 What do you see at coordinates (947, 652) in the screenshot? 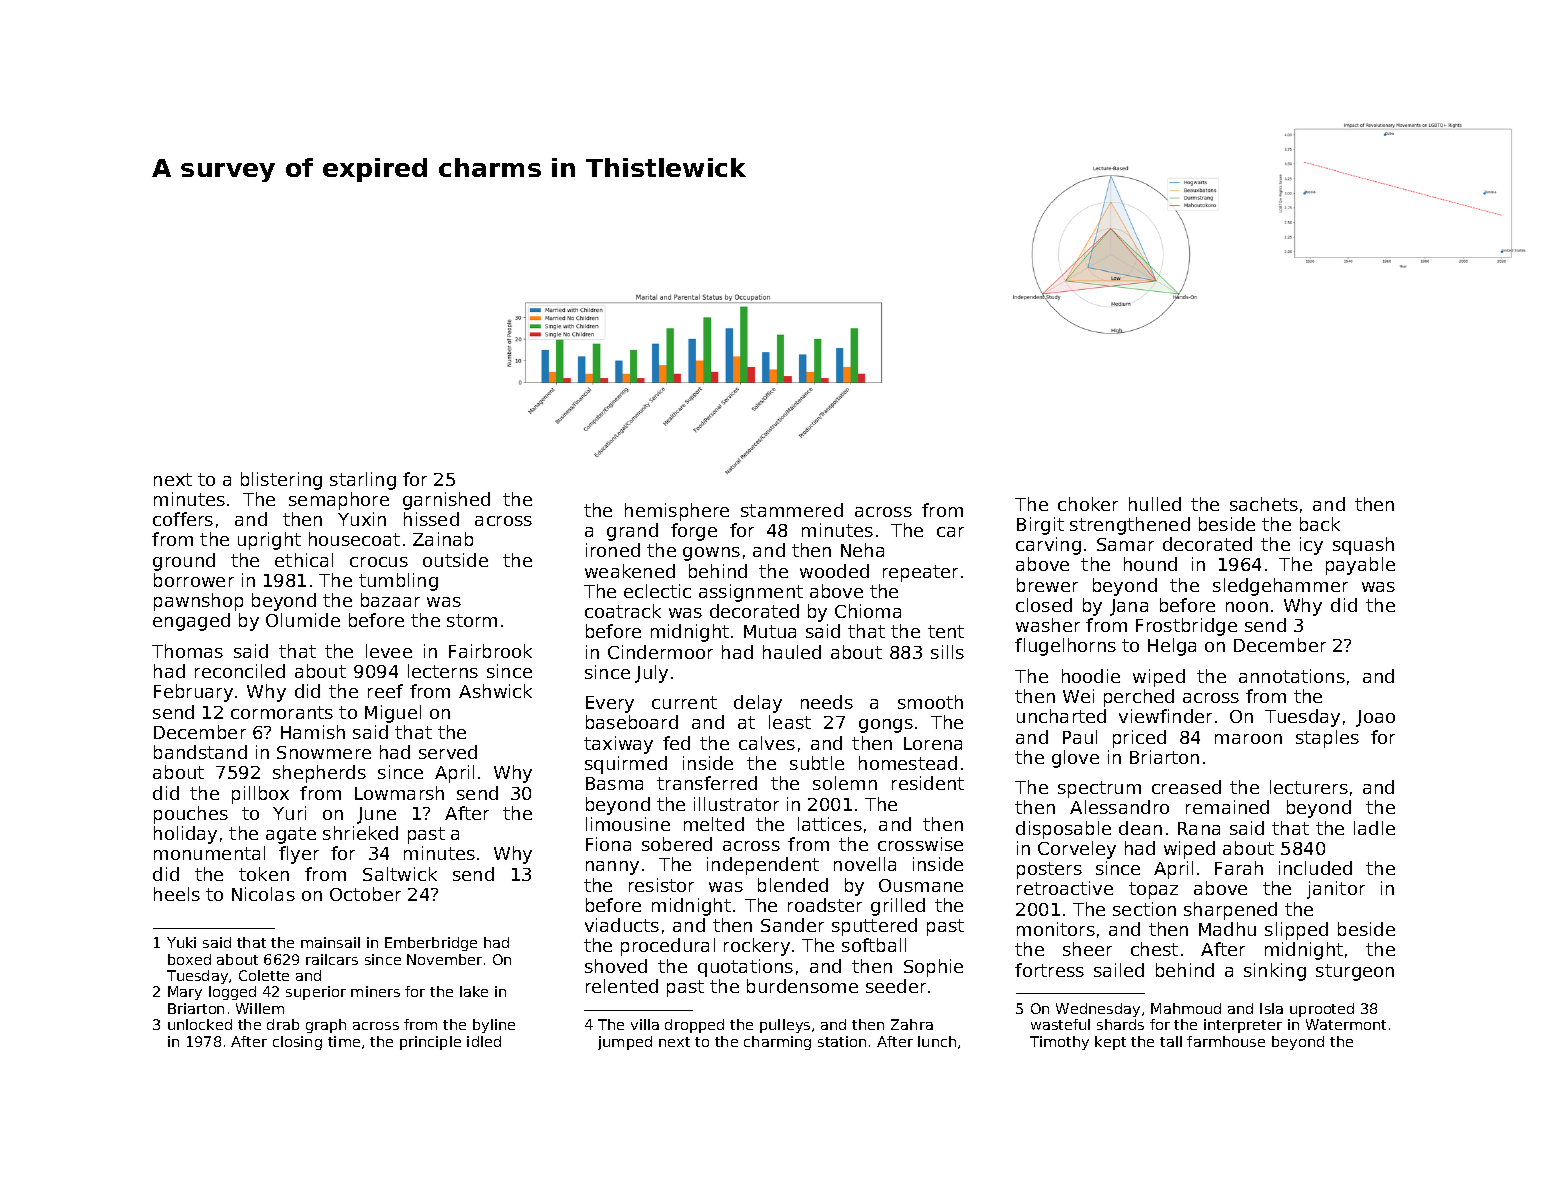
I see `sills` at bounding box center [947, 652].
